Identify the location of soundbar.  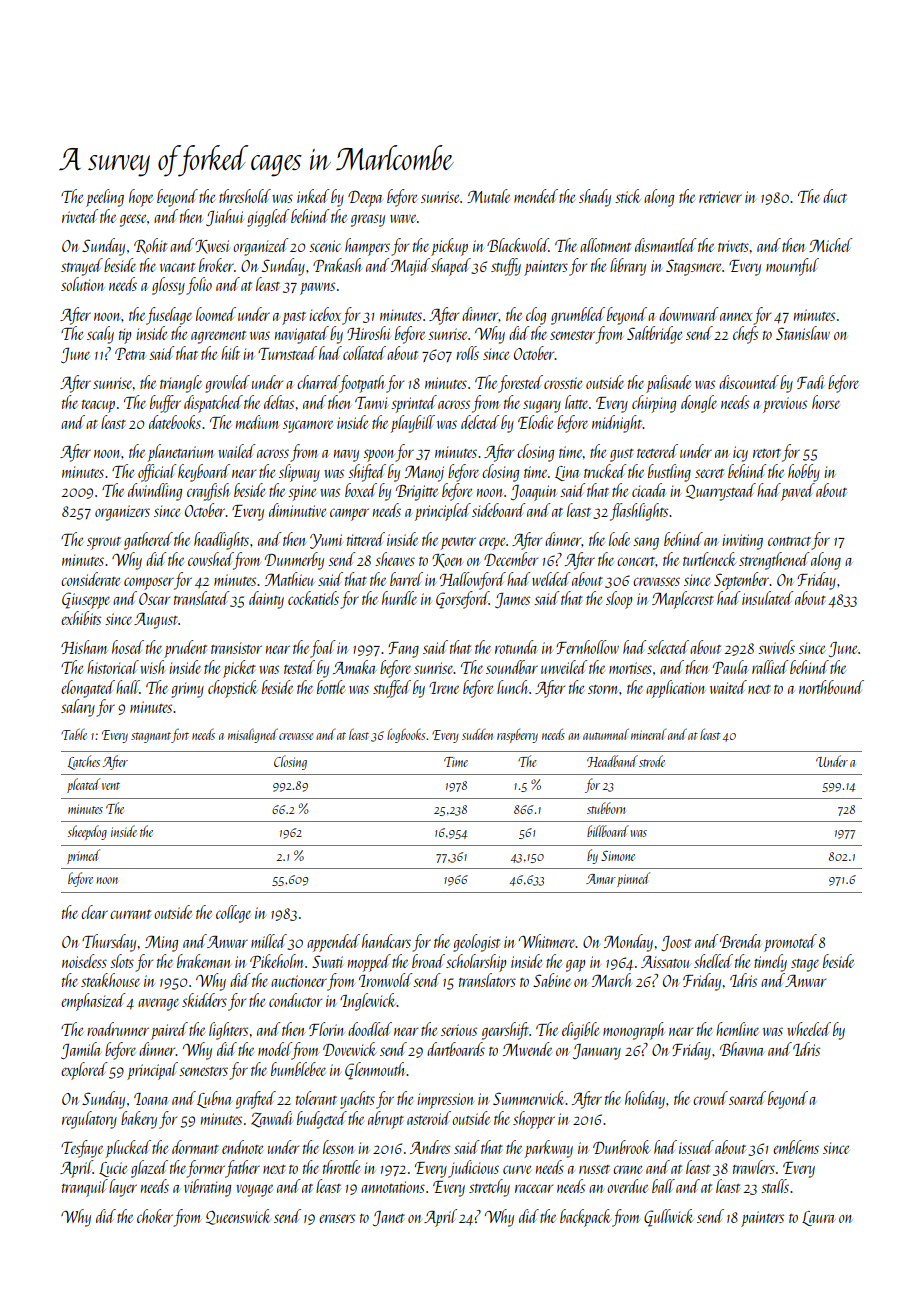
(512, 667).
